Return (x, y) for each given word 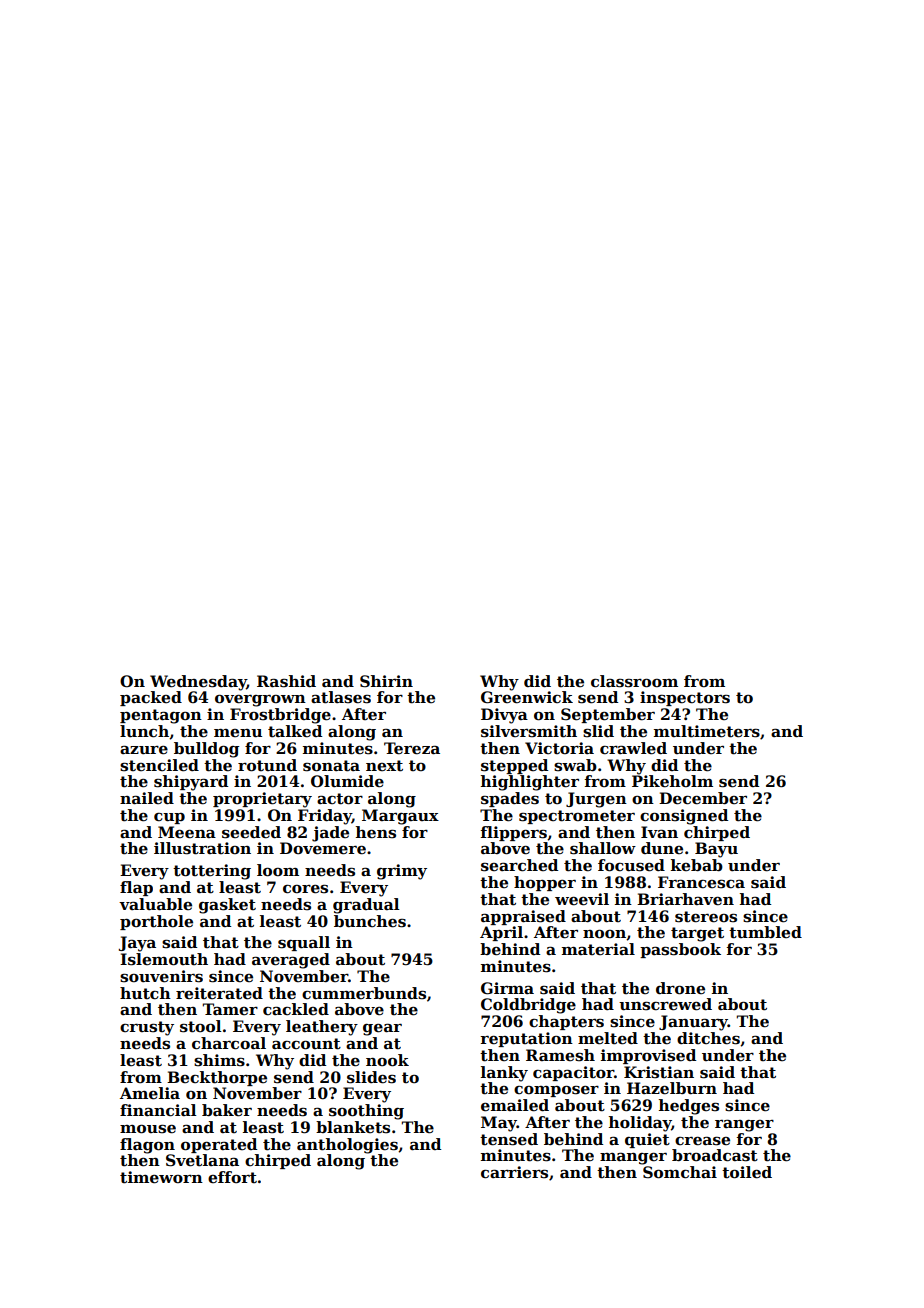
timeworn (161, 1177)
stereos (706, 917)
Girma (507, 988)
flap (136, 888)
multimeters (707, 731)
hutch (145, 993)
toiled (747, 1172)
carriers (514, 1172)
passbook (680, 950)
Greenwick (527, 697)
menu (238, 733)
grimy (402, 872)
